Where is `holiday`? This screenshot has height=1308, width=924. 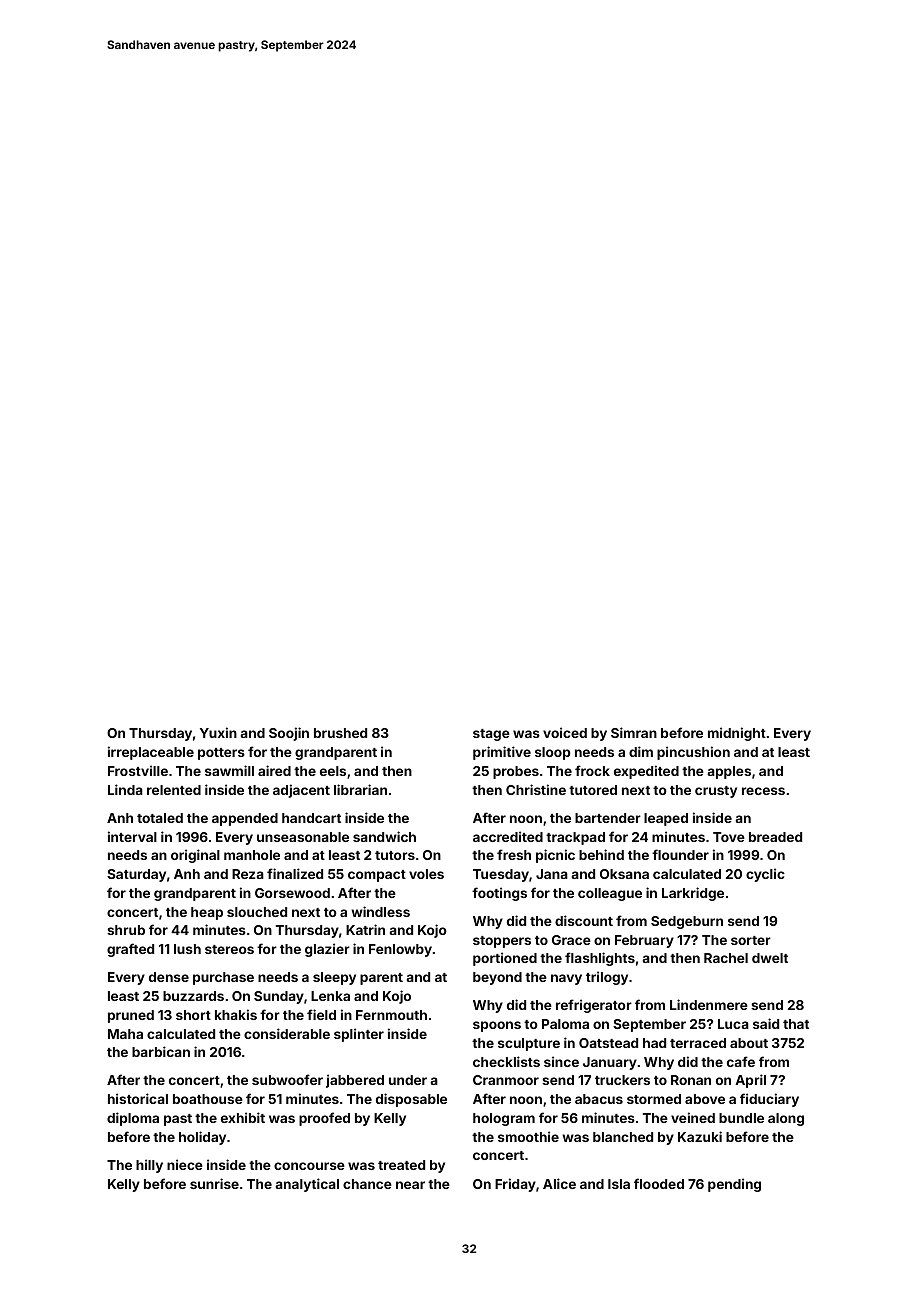
holiday is located at coordinates (202, 1138).
